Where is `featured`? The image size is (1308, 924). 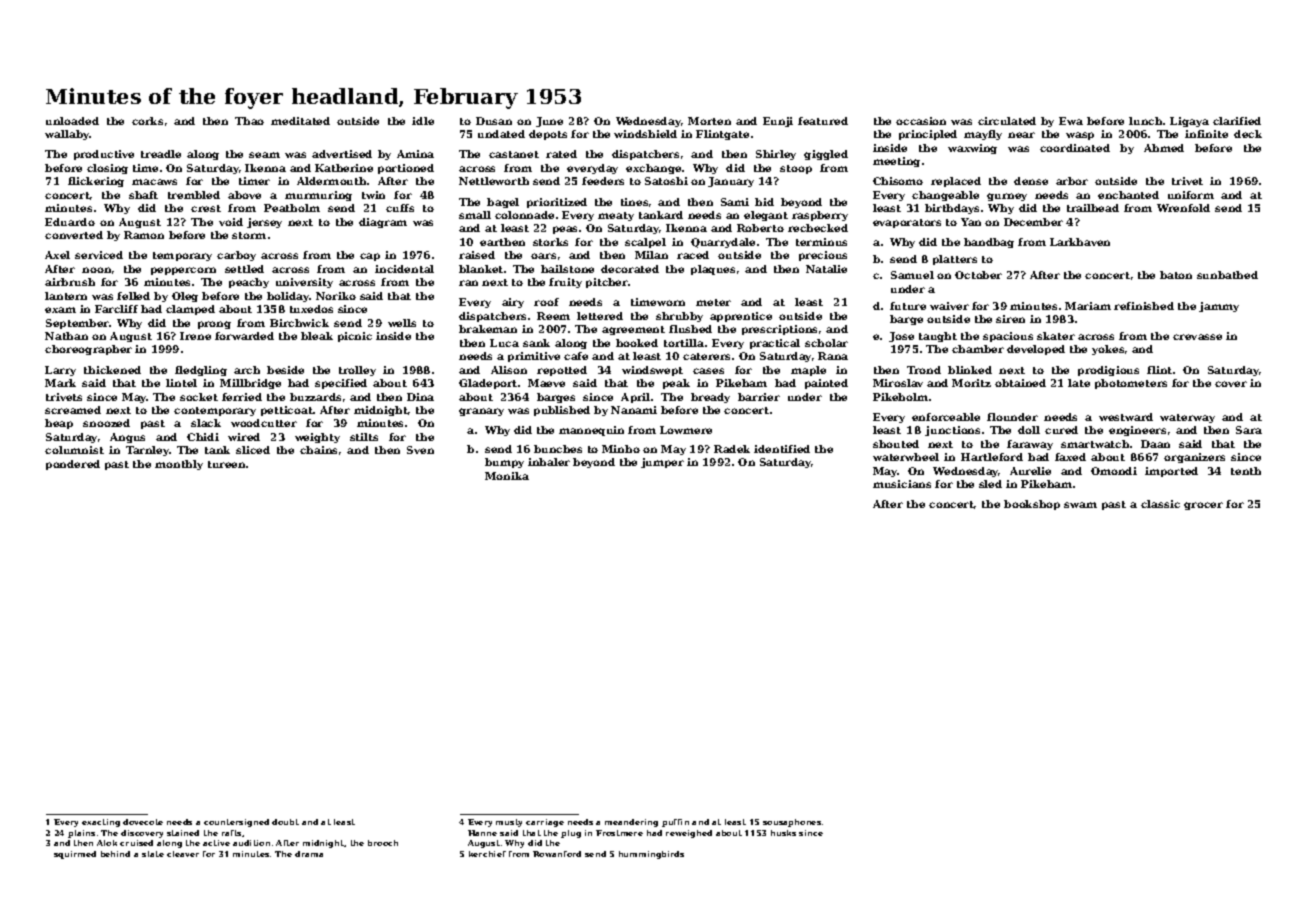 featured is located at coordinates (823, 121).
